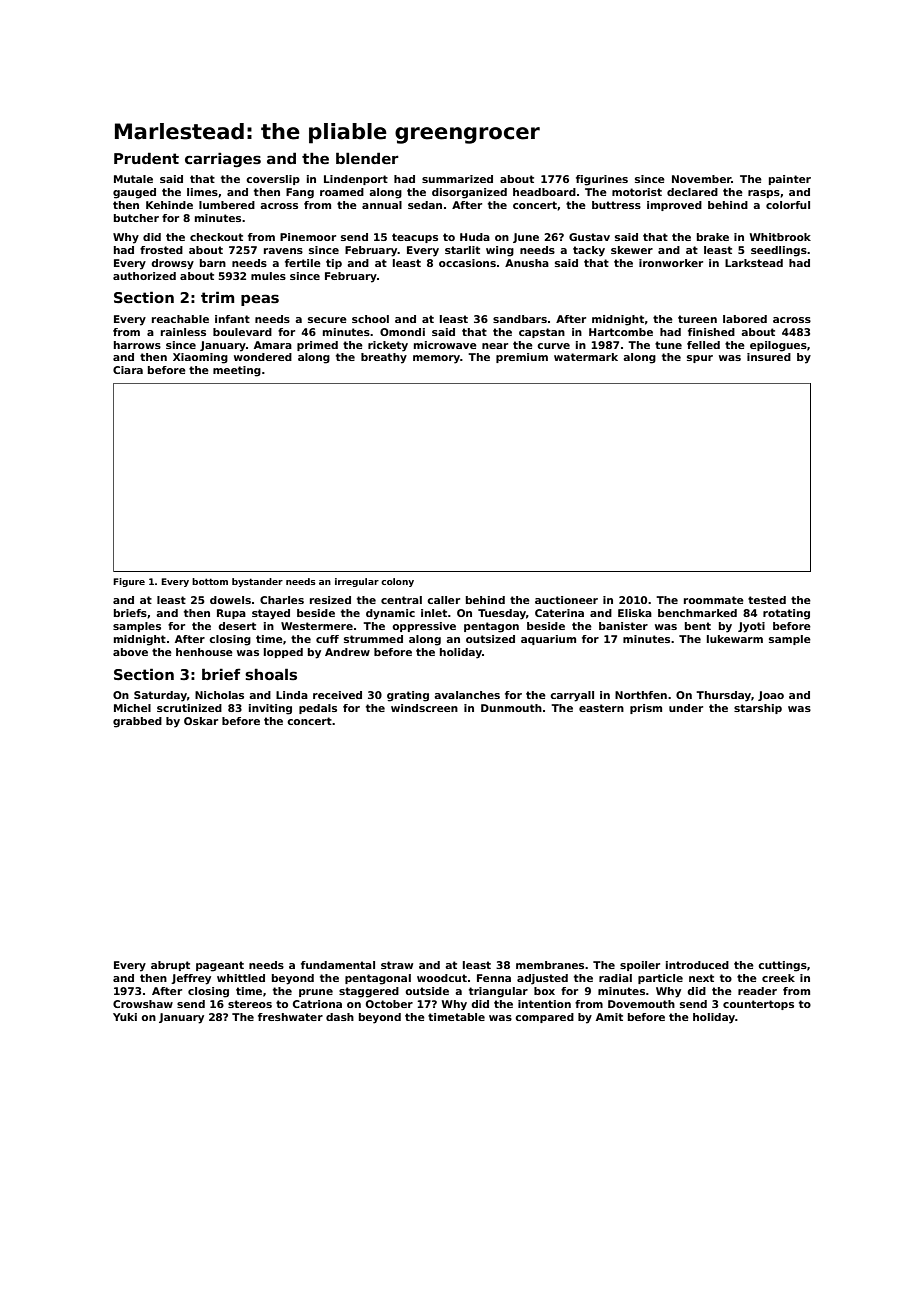 This screenshot has height=1308, width=924. Describe the element at coordinates (237, 371) in the screenshot. I see `meeting` at that location.
